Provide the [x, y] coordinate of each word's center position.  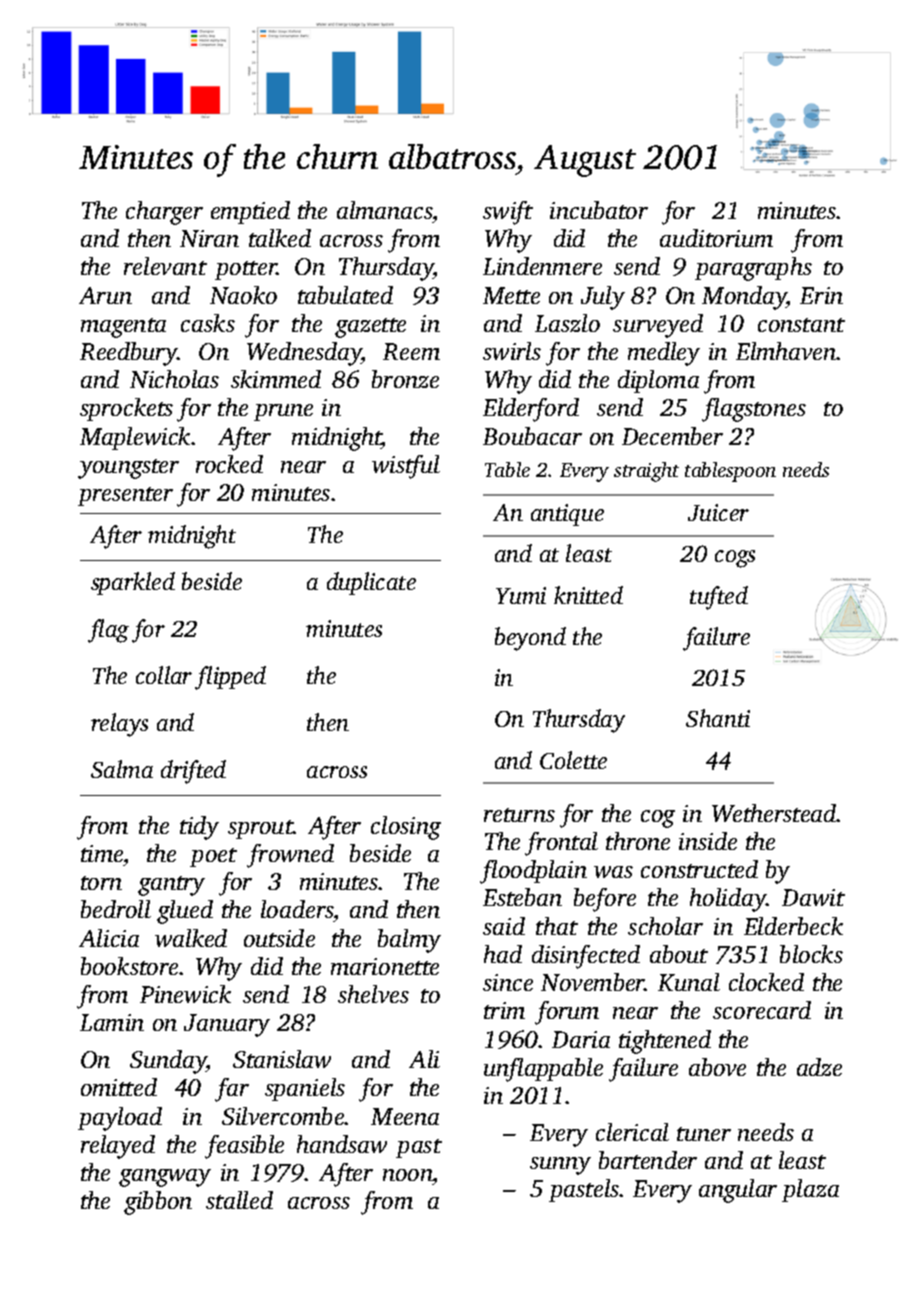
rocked [229, 464]
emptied [250, 212]
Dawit [813, 897]
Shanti [718, 718]
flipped [230, 678]
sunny [560, 1166]
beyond [530, 639]
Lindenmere [542, 266]
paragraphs [753, 269]
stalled [239, 1200]
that [557, 926]
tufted [719, 598]
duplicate [371, 583]
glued [185, 912]
